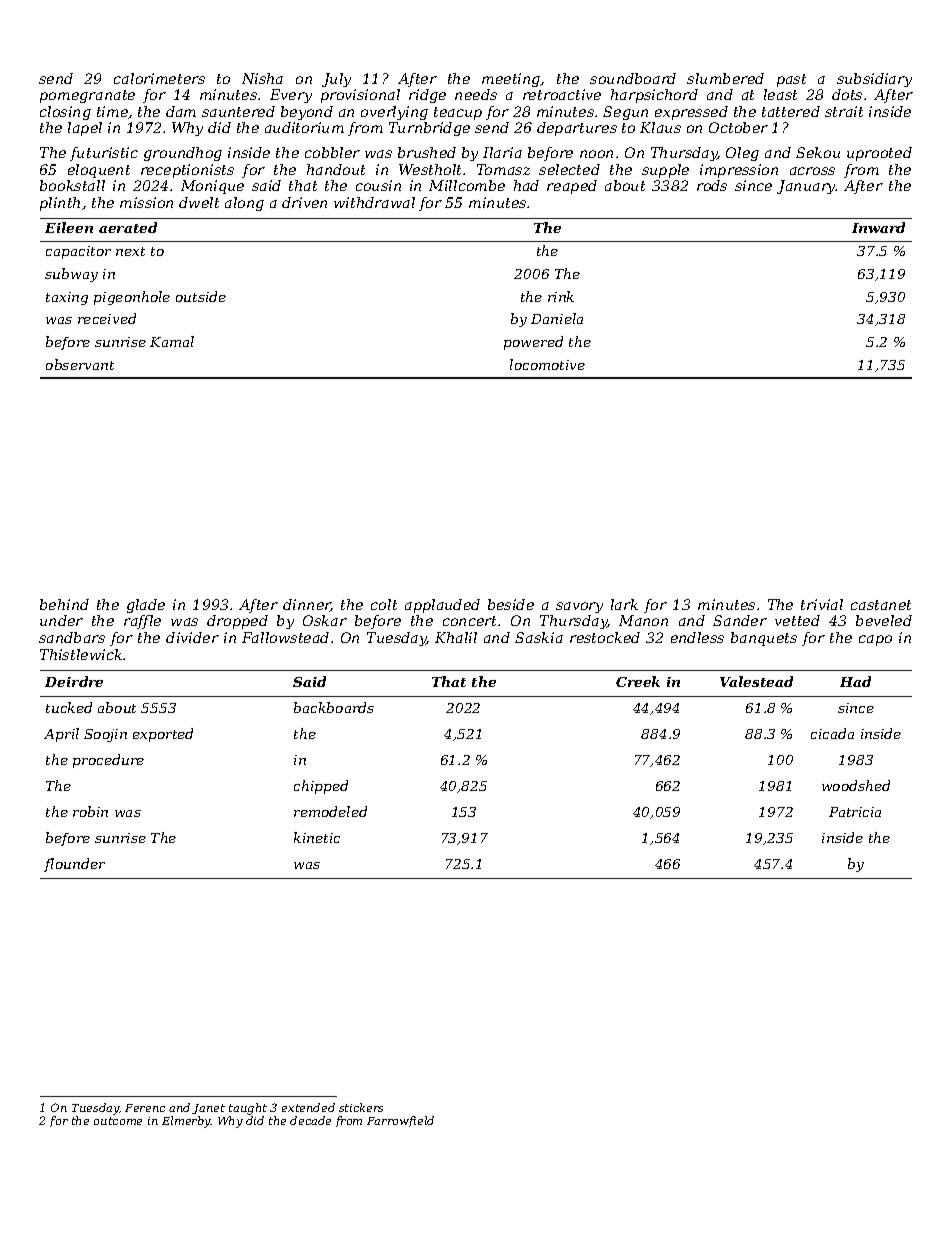 The image size is (952, 1233). Describe the element at coordinates (605, 637) in the screenshot. I see `restocked` at that location.
